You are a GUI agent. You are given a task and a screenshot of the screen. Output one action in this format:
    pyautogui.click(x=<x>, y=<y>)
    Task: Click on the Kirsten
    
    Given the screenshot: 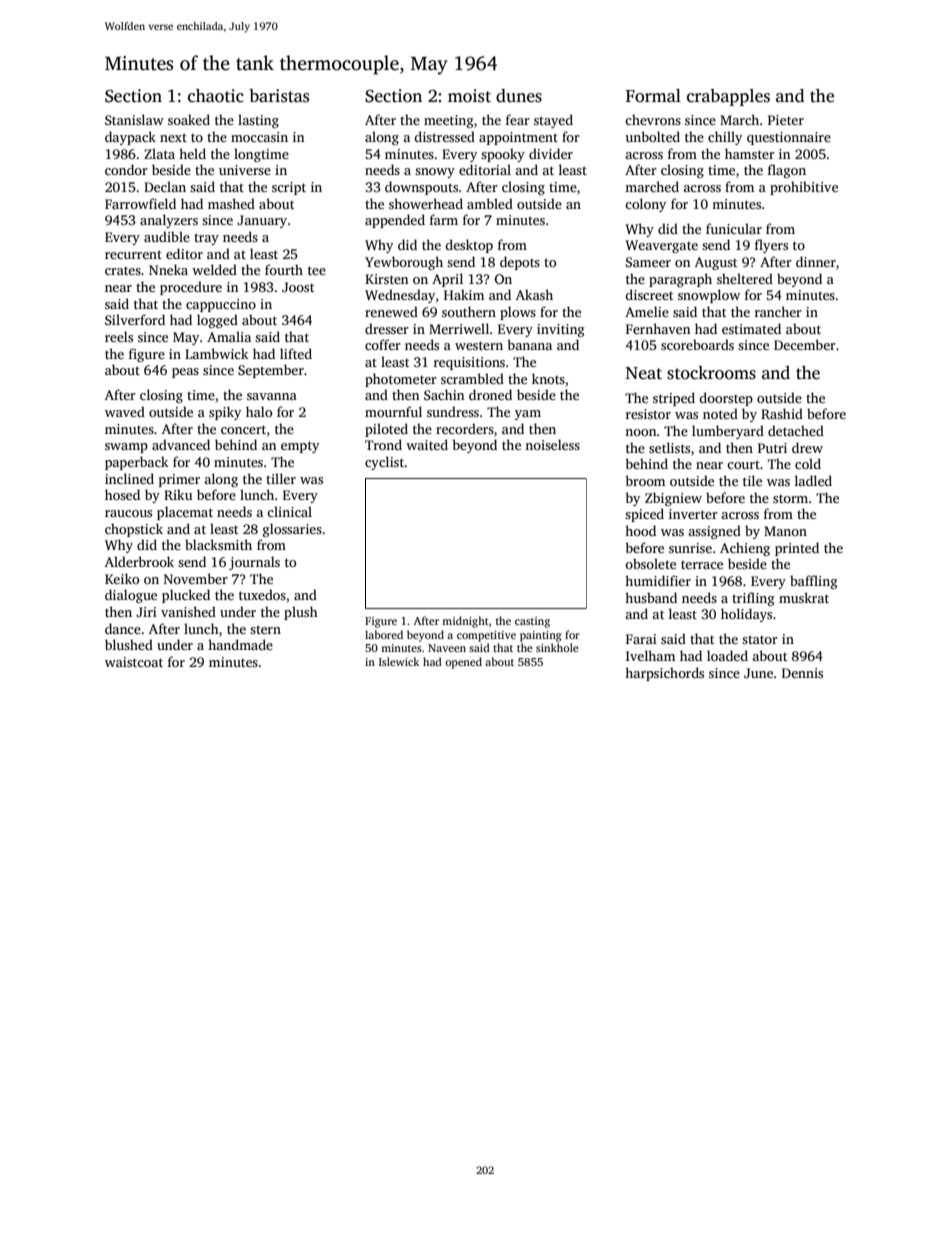 What is the action you would take?
    pyautogui.click(x=386, y=279)
